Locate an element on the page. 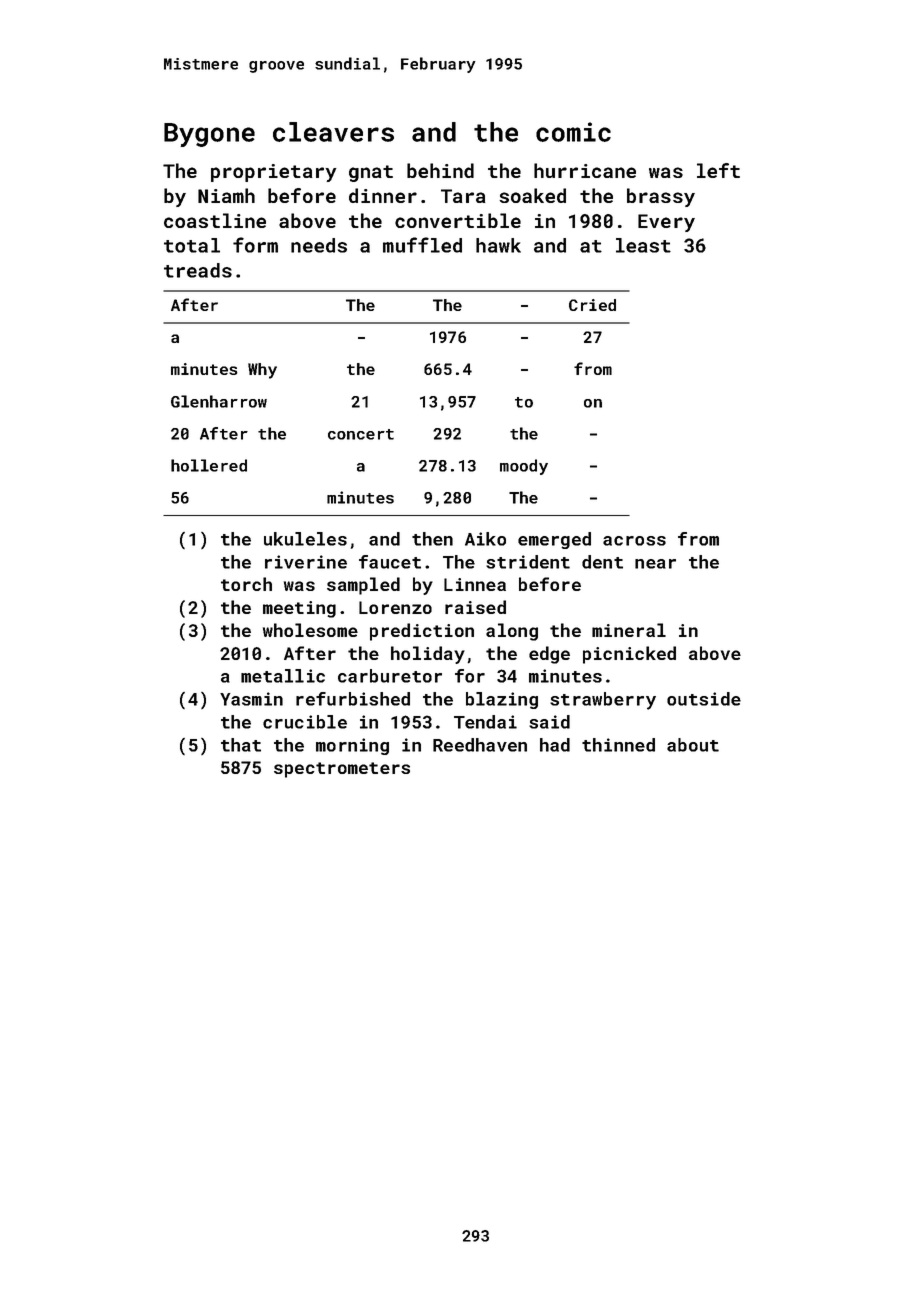  Reedhaven is located at coordinates (480, 745).
